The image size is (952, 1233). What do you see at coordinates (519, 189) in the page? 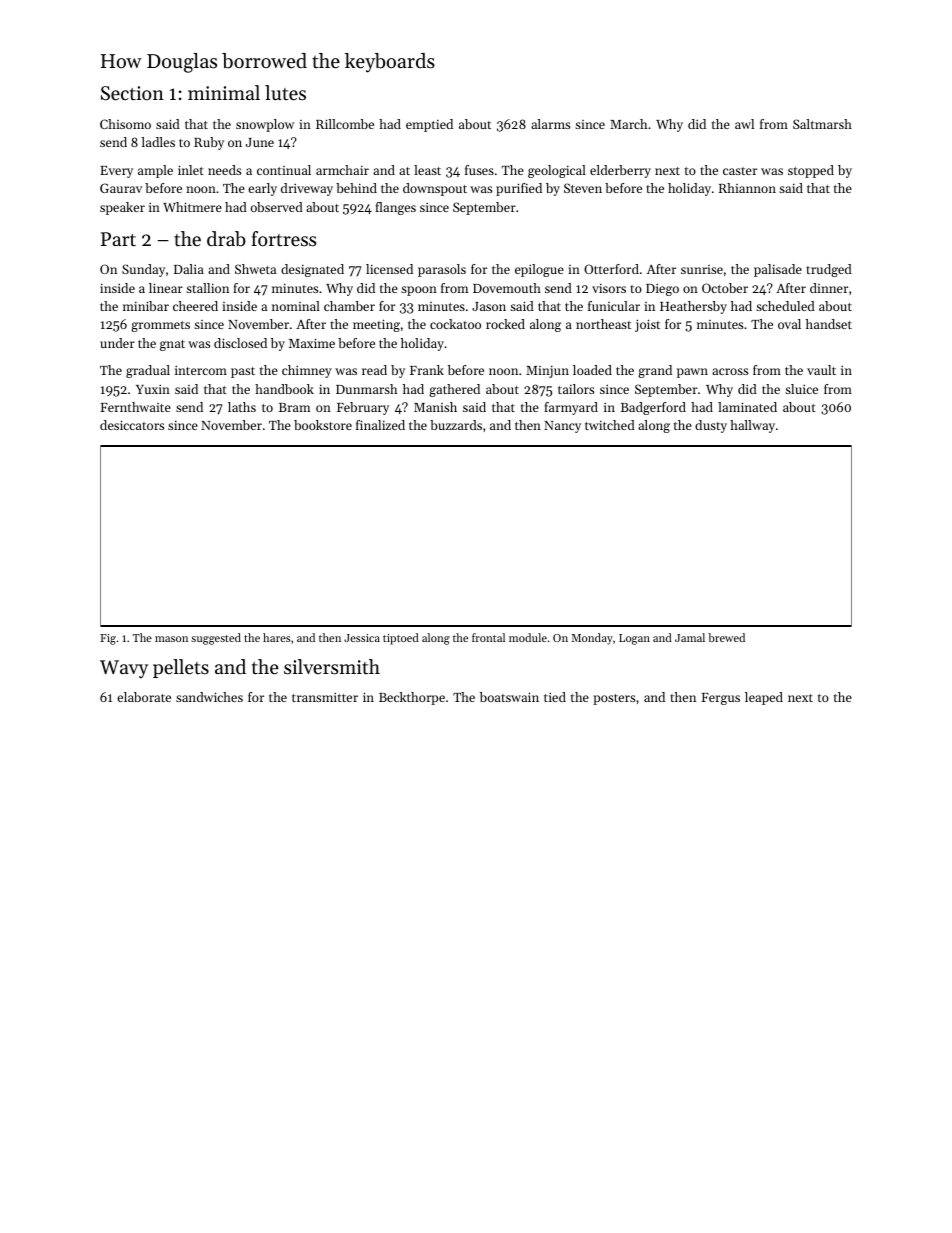
I see `purified` at bounding box center [519, 189].
